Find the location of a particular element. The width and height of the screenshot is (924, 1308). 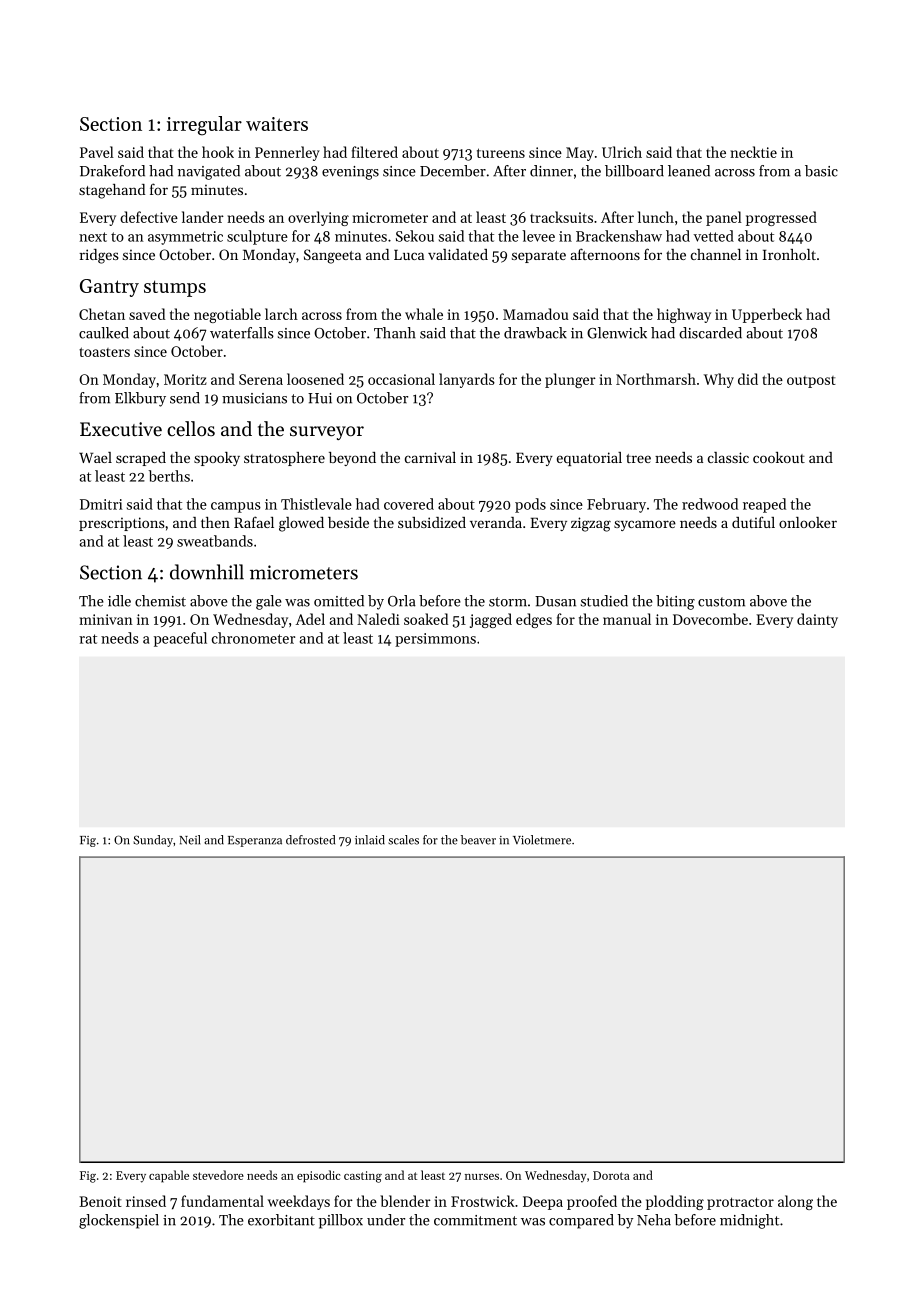

beaver is located at coordinates (478, 840).
